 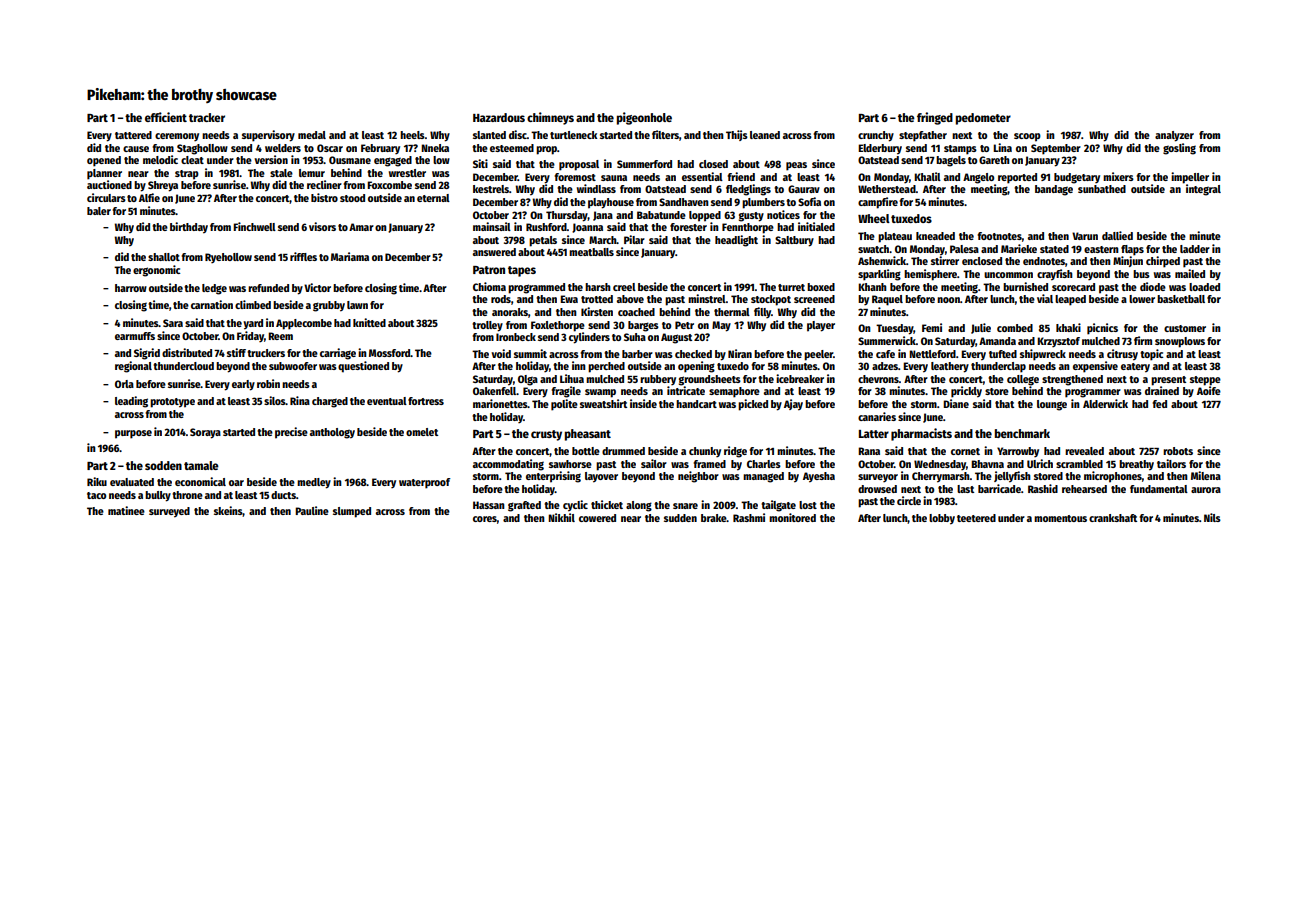 What do you see at coordinates (166, 117) in the page?
I see `efficient` at bounding box center [166, 117].
